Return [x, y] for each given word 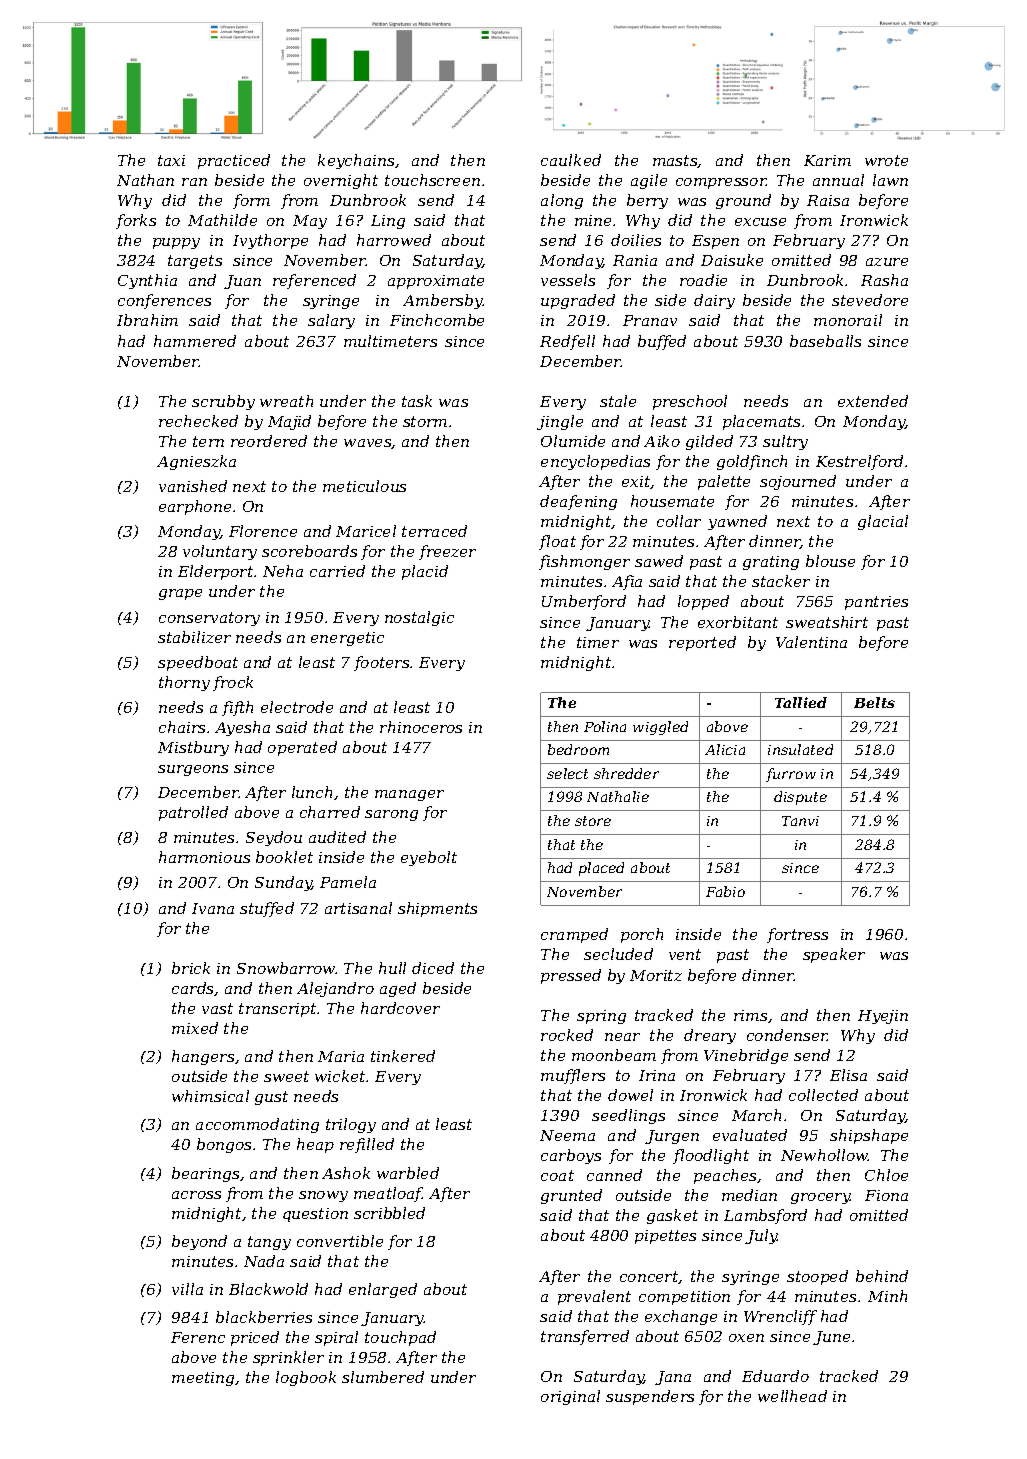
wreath [286, 401]
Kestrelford [859, 462]
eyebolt [429, 858]
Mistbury [193, 748]
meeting [203, 1379]
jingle [560, 422]
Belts [874, 702]
